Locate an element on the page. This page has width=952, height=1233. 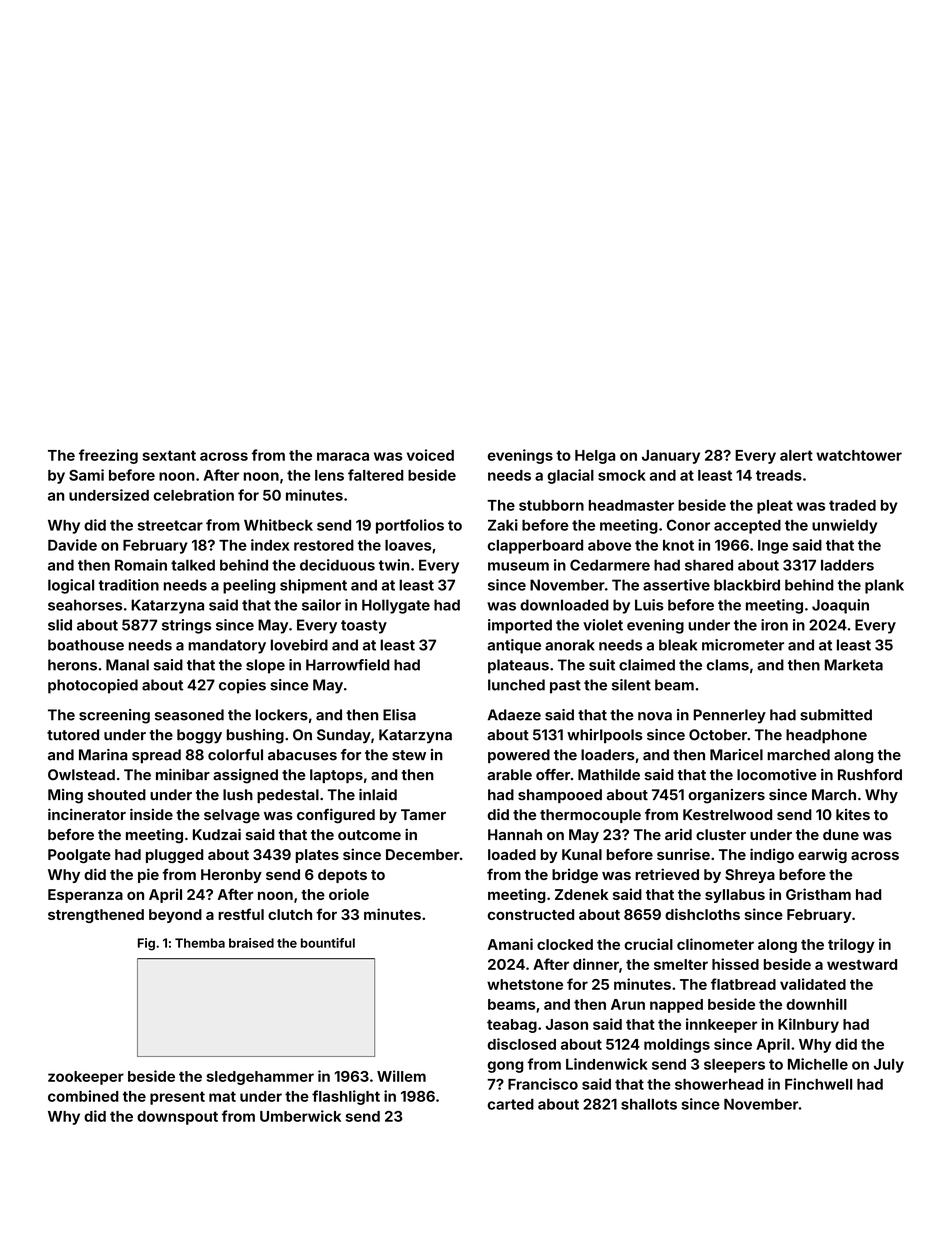
maraca is located at coordinates (343, 456).
